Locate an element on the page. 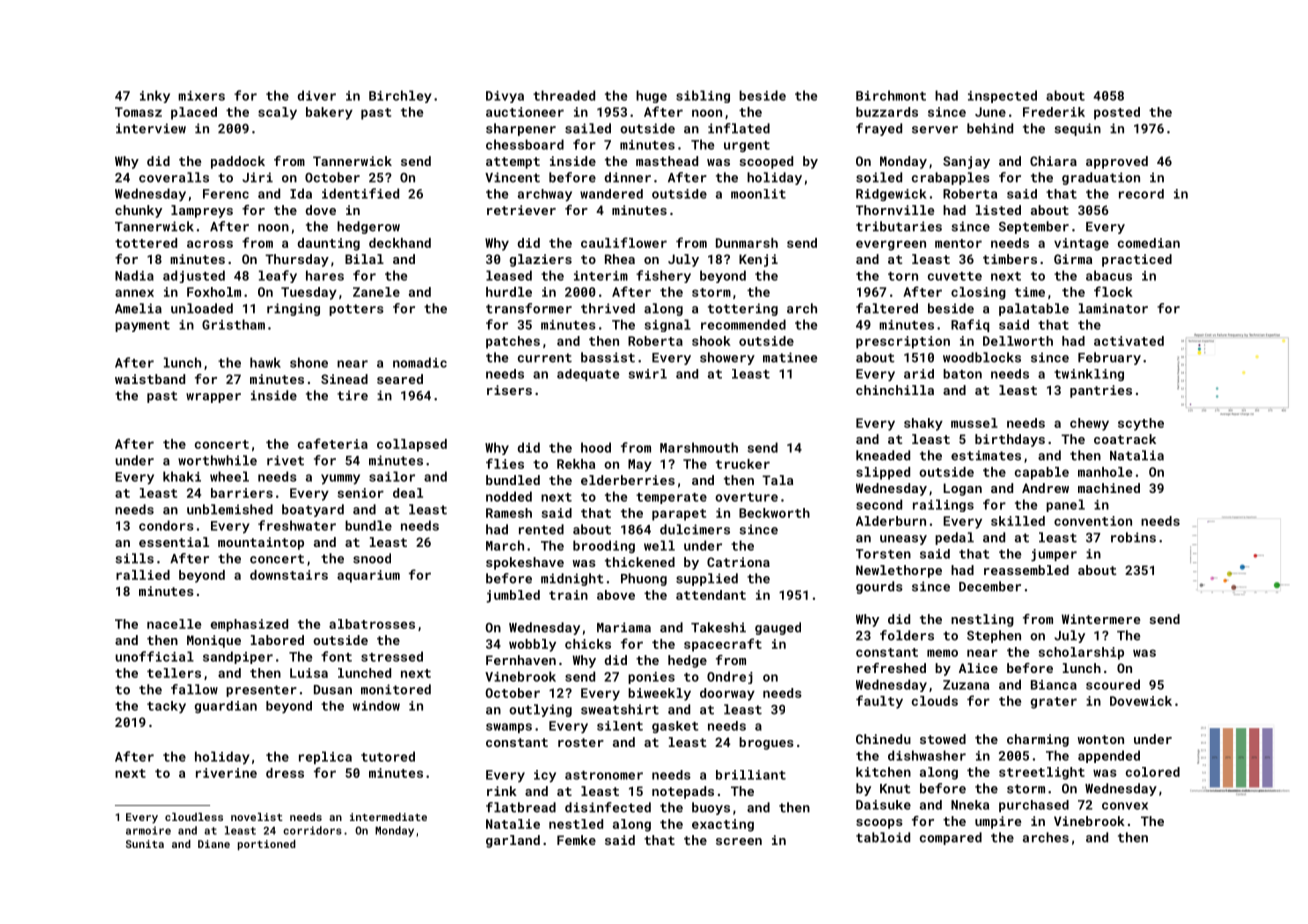  Marshmouth is located at coordinates (699, 447).
